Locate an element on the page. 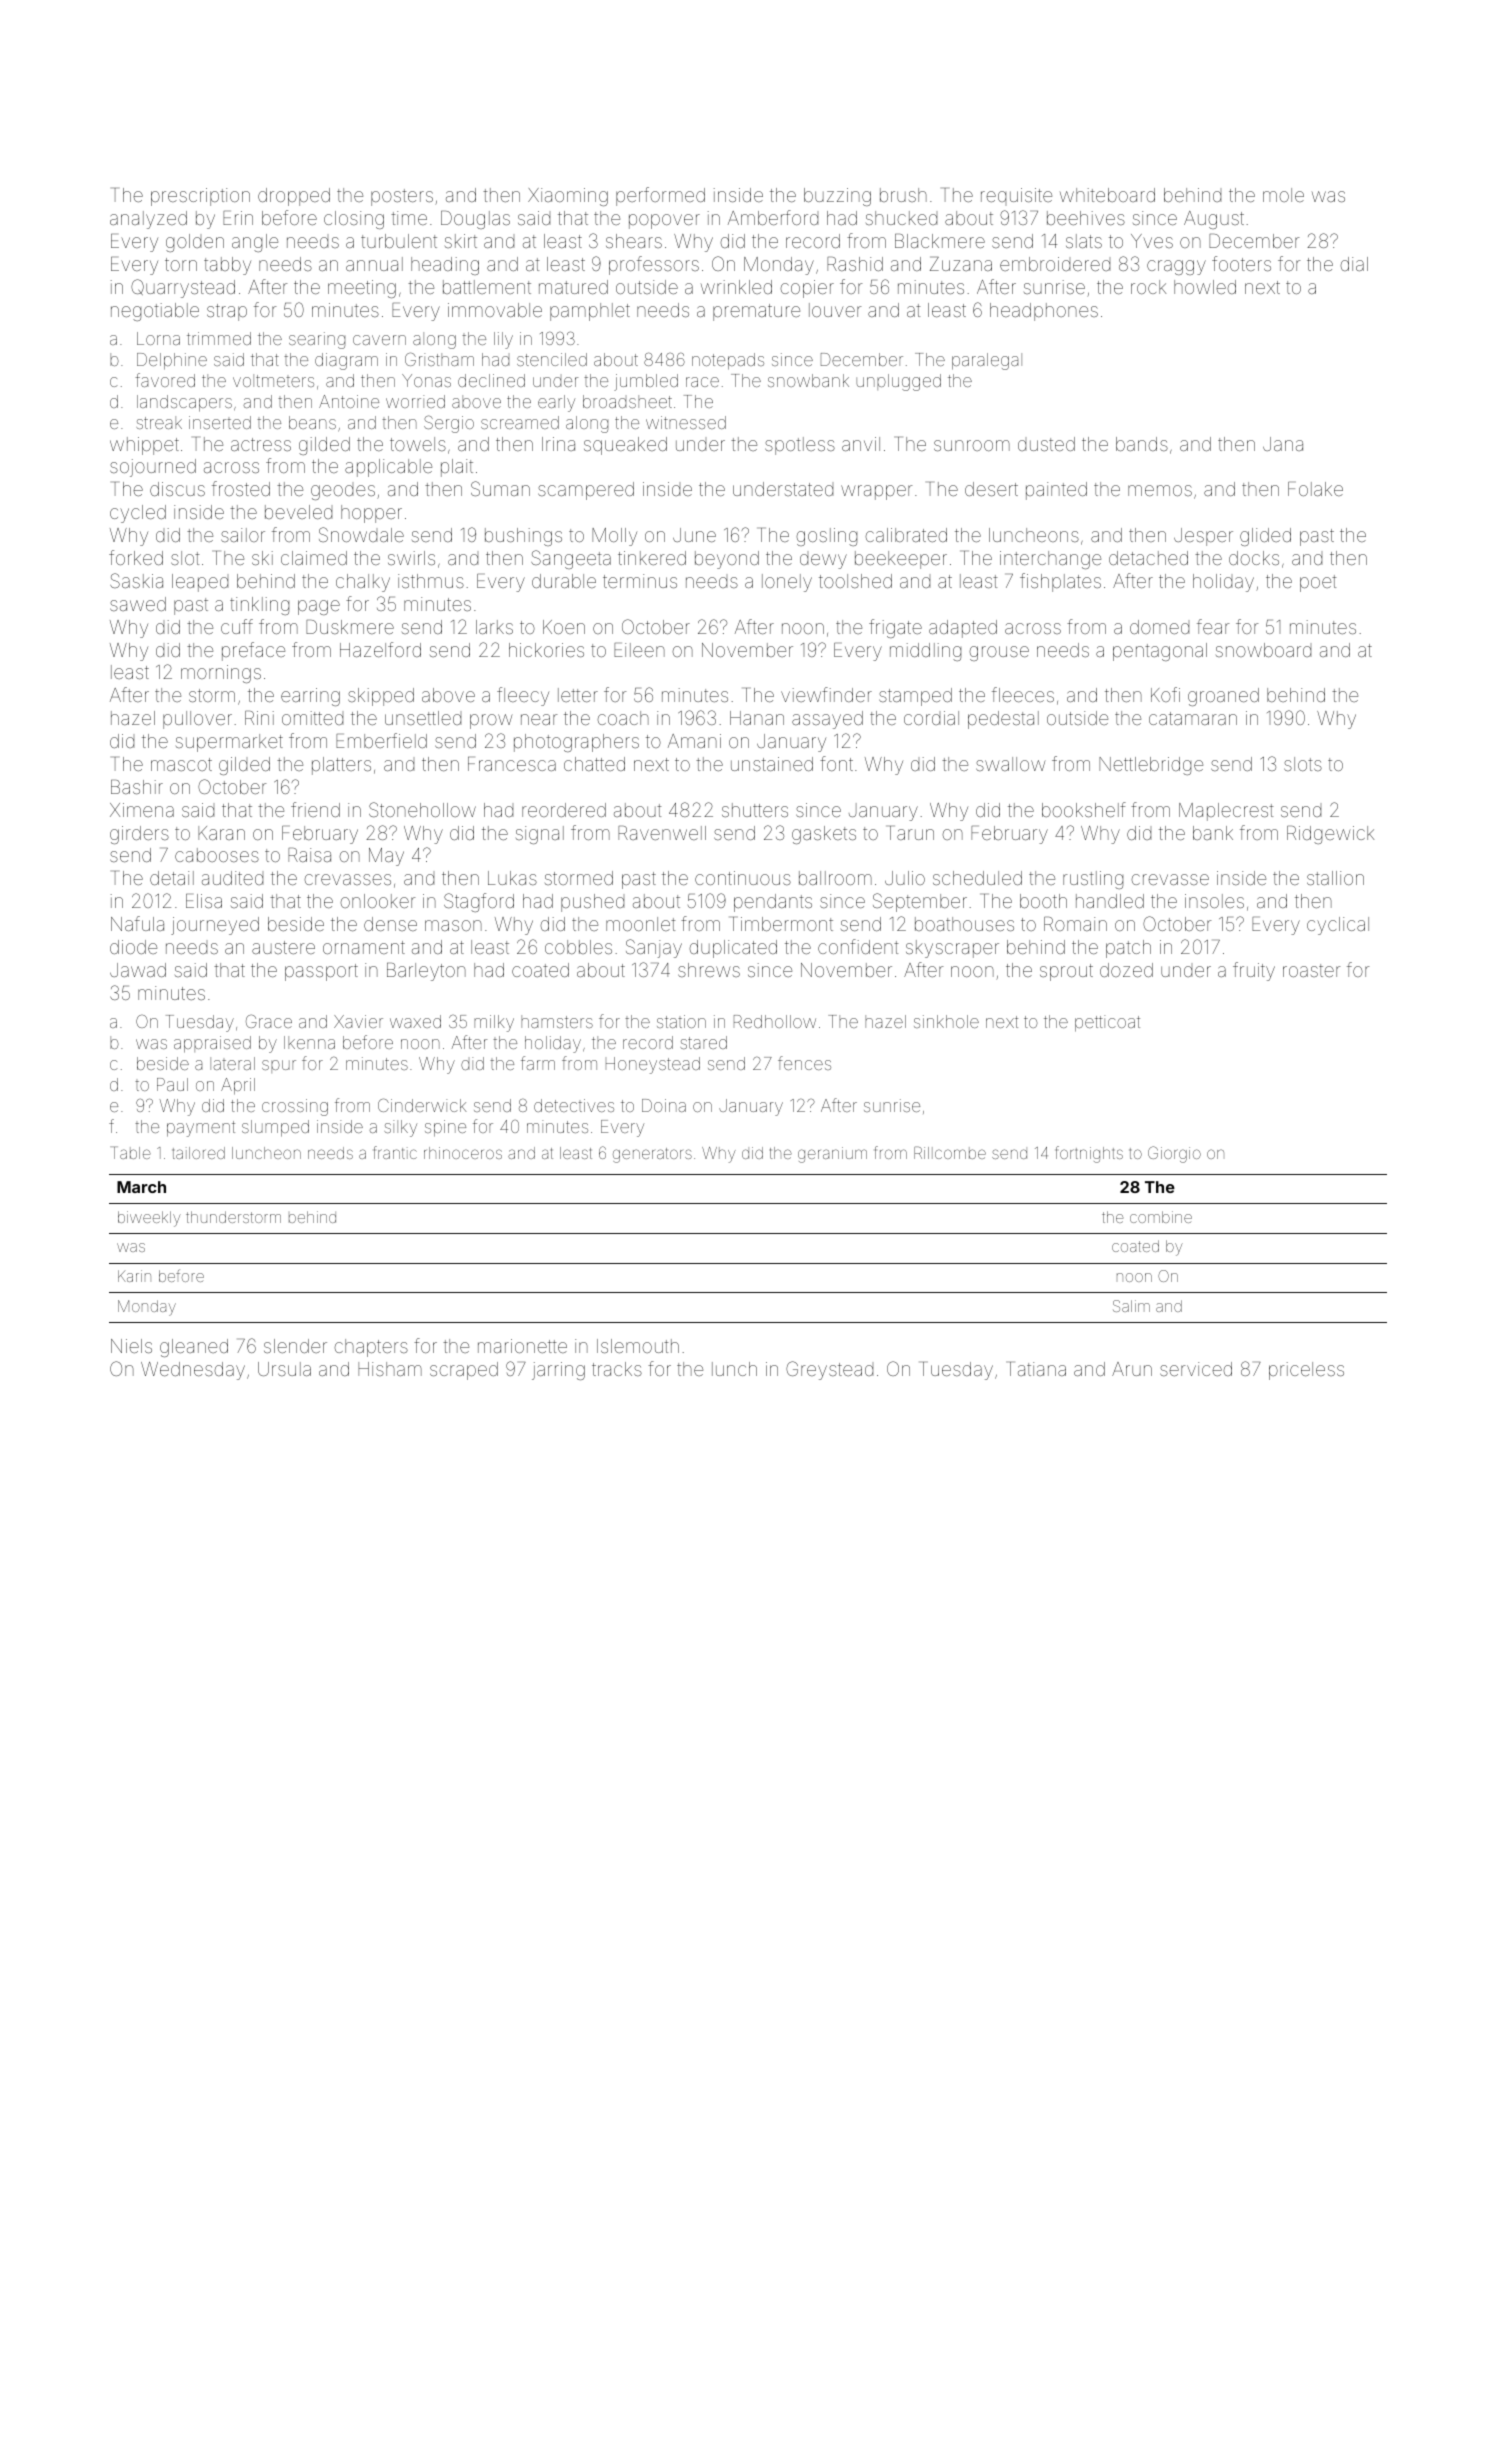 Image resolution: width=1496 pixels, height=2464 pixels. marionette is located at coordinates (522, 1346).
